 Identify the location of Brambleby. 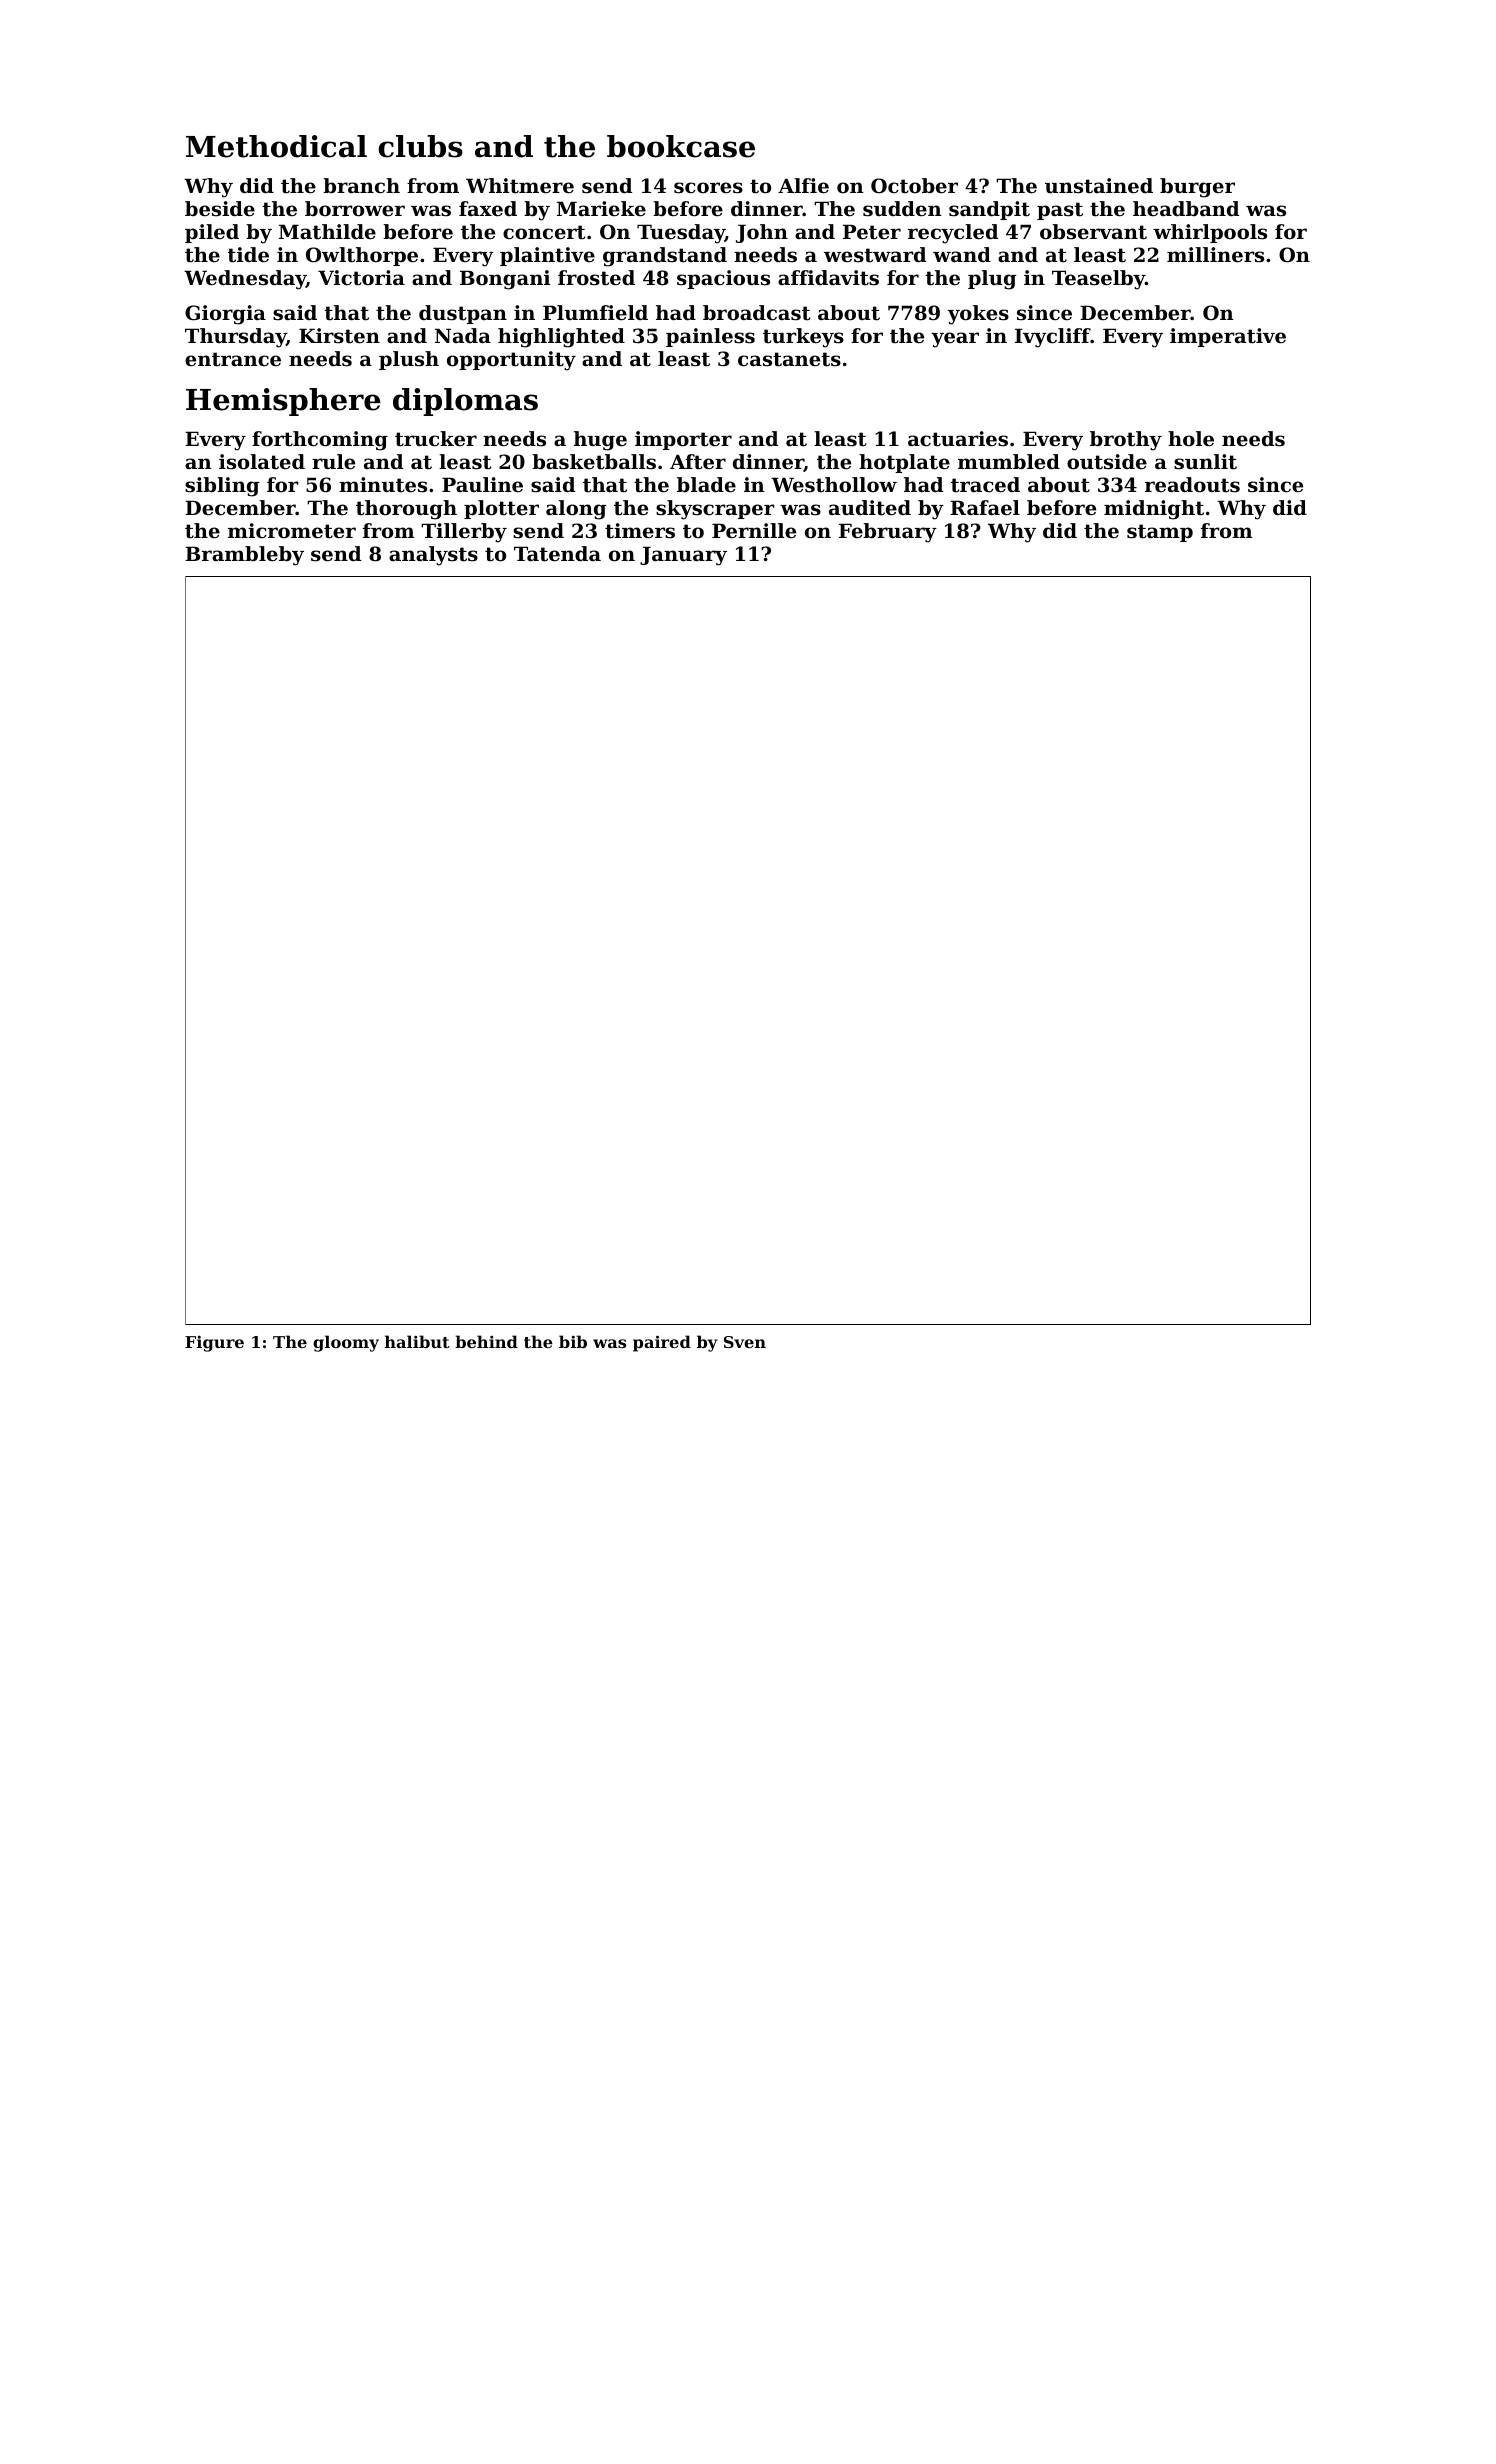
(244, 556).
